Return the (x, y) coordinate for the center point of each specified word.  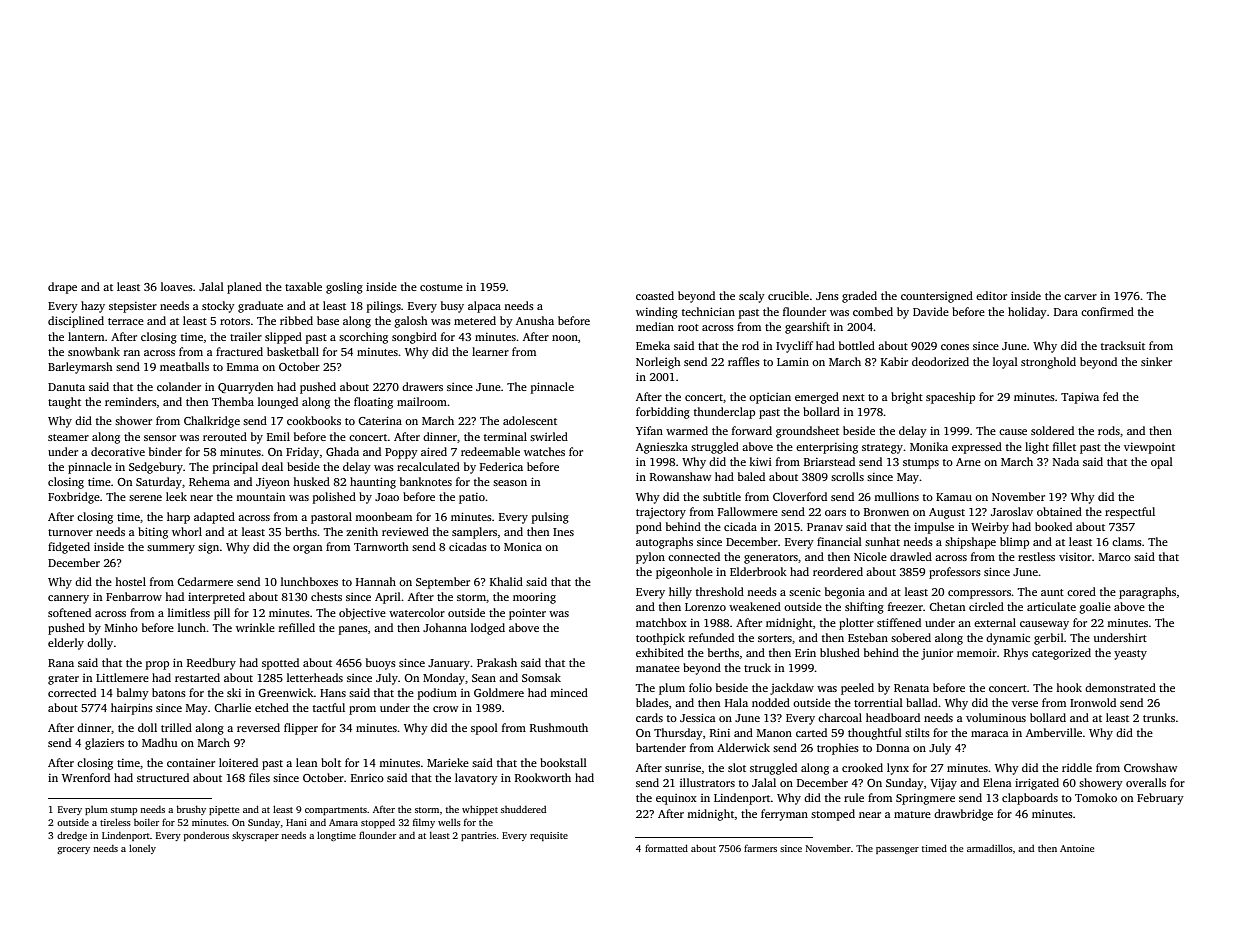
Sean (484, 678)
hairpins (132, 709)
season (510, 483)
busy (452, 307)
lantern (86, 336)
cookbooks (314, 420)
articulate (1051, 606)
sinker (1156, 361)
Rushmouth (559, 727)
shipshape (970, 543)
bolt (331, 762)
